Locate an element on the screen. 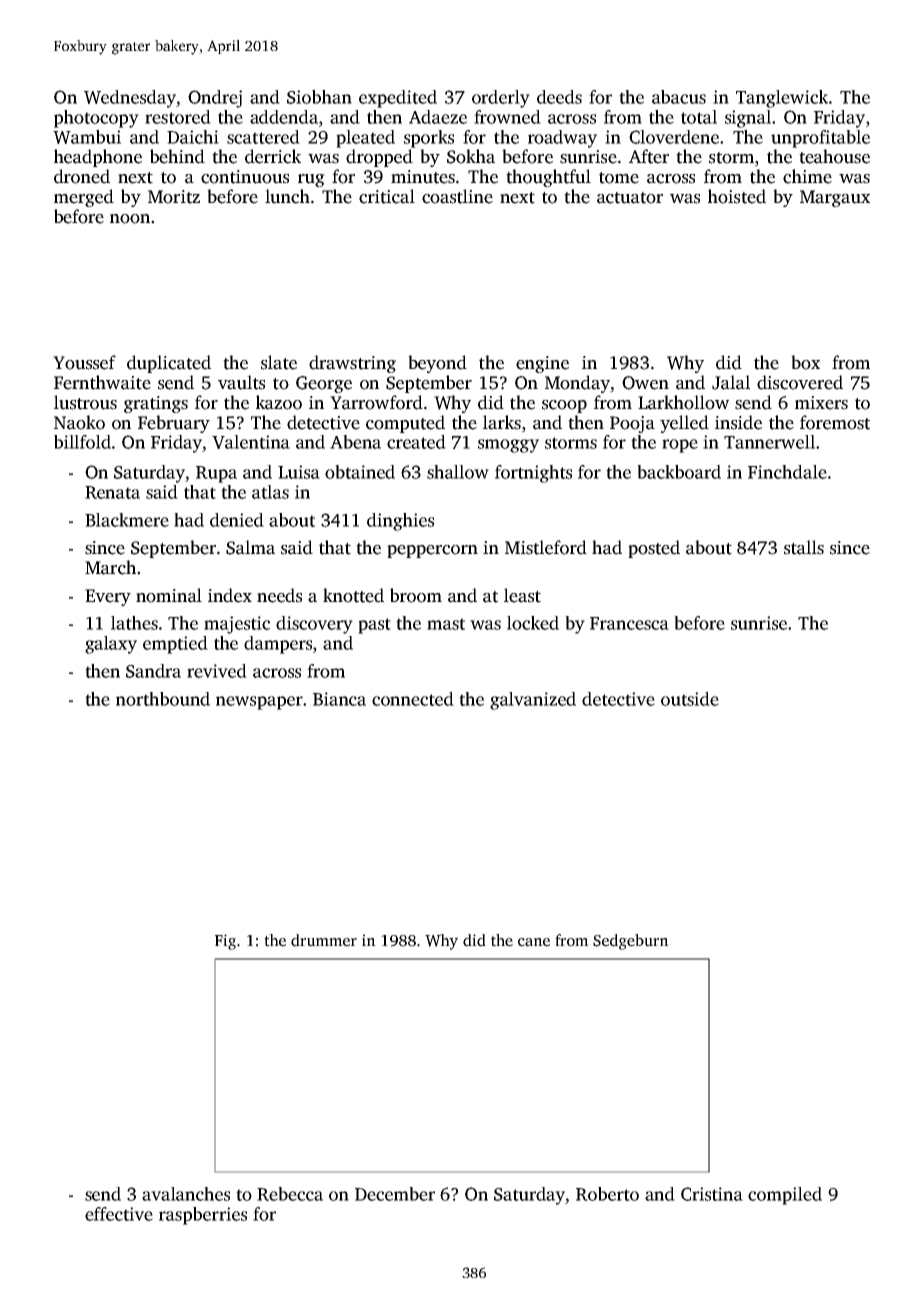  Tanglewick is located at coordinates (782, 99).
